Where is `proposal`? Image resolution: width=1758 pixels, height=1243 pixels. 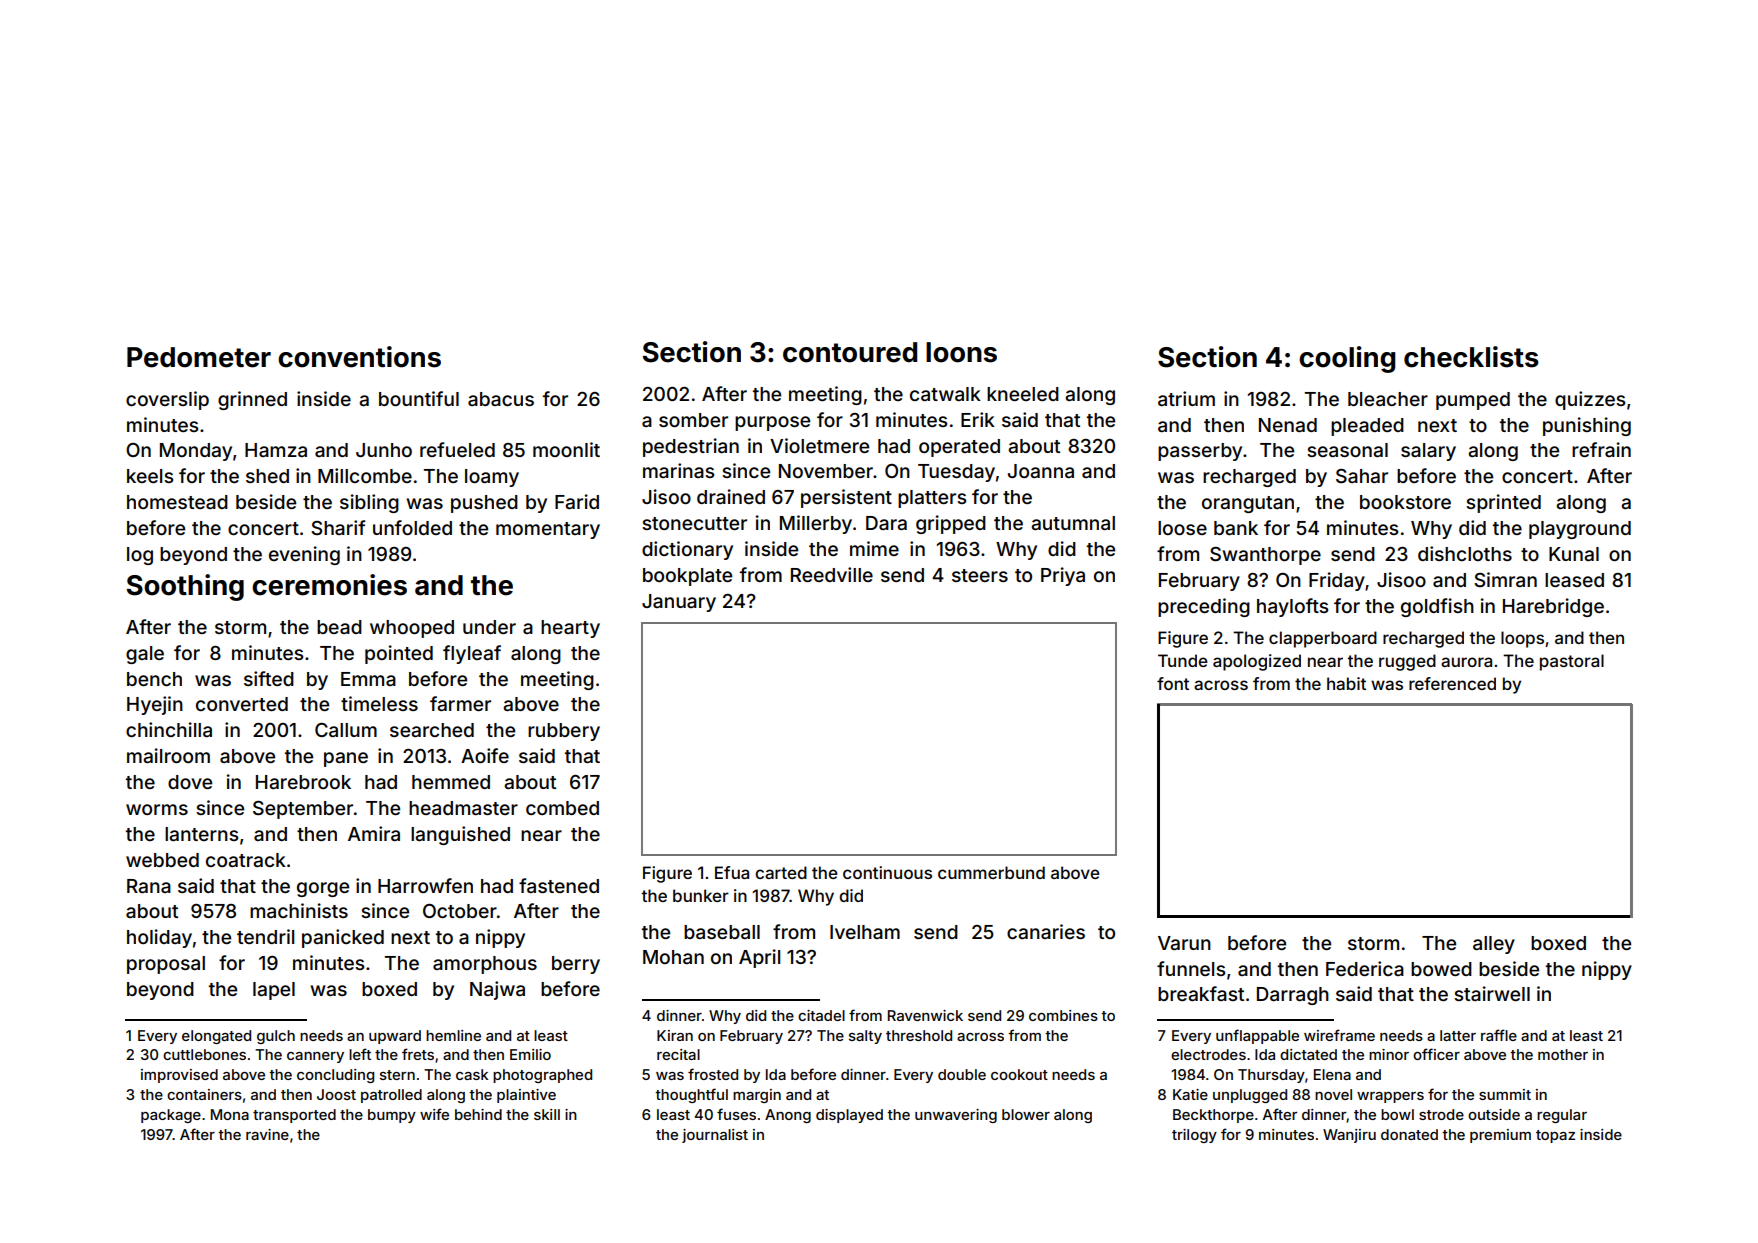
proposal is located at coordinates (166, 965).
